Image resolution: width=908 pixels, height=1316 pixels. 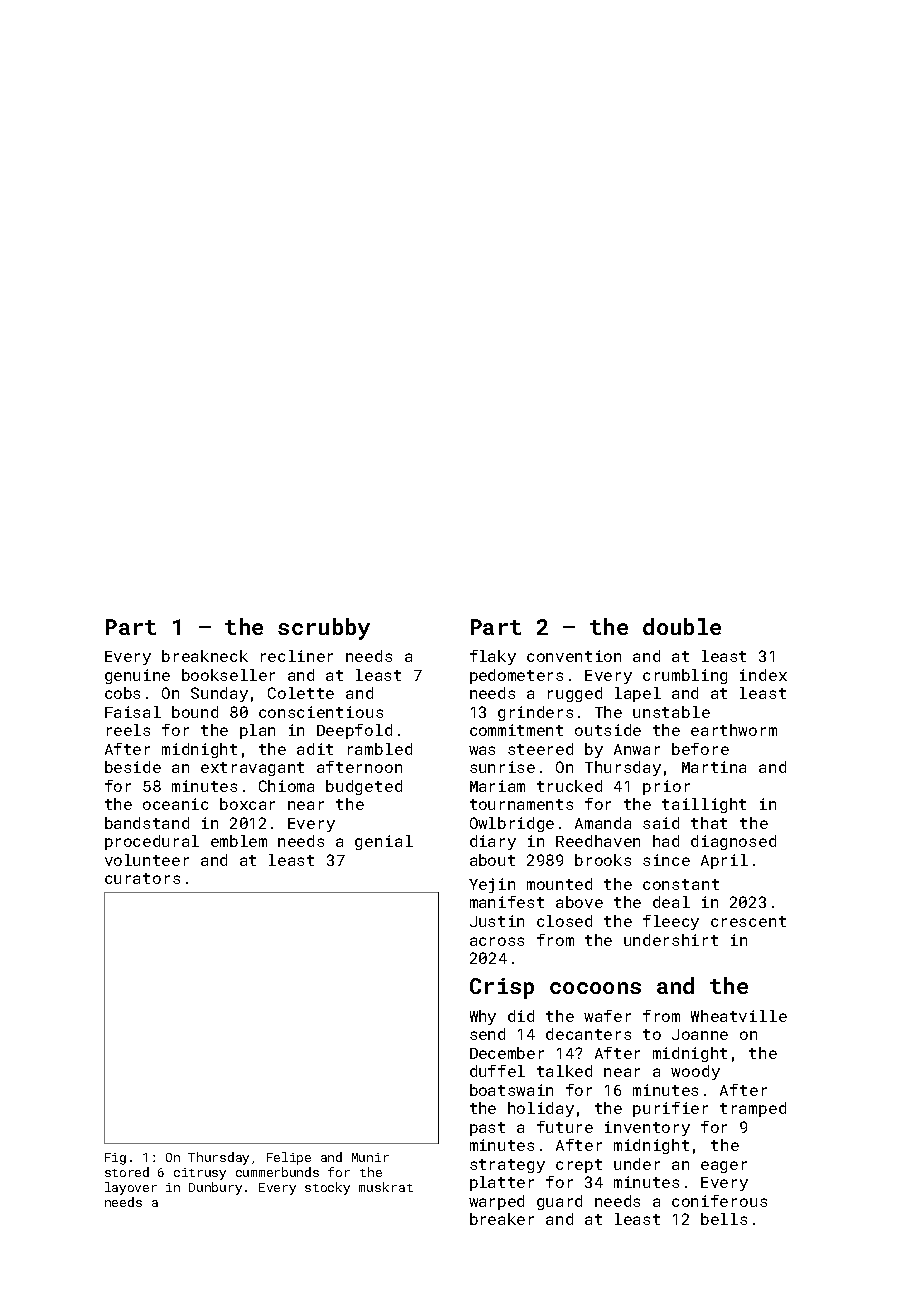 What do you see at coordinates (724, 861) in the page?
I see `April` at bounding box center [724, 861].
